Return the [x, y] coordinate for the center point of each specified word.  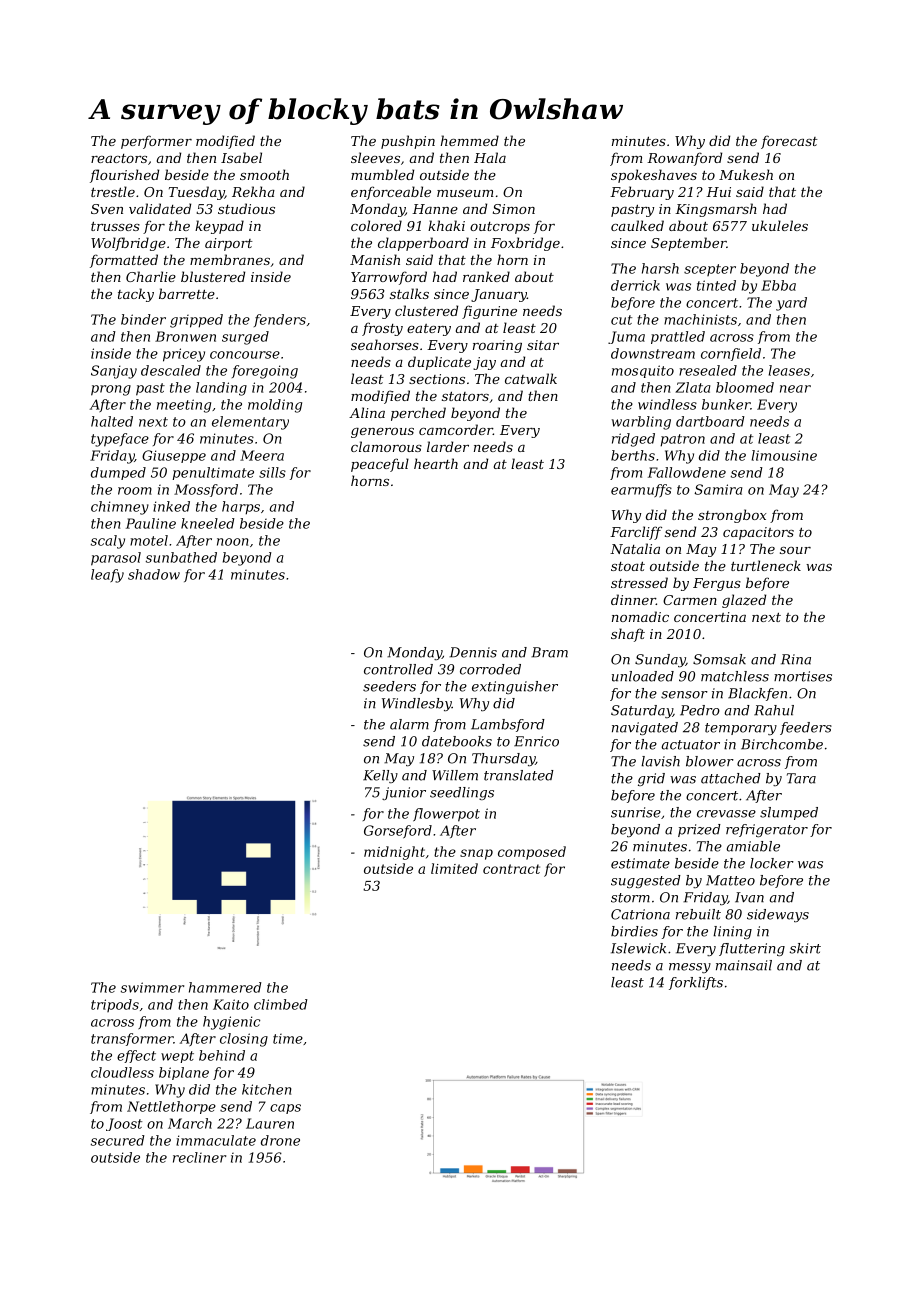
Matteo [730, 880]
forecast [789, 142]
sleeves [375, 157]
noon [233, 542]
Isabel [241, 157]
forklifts [696, 983]
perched [418, 414]
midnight [394, 853]
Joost [124, 1124]
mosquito [643, 371]
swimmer [152, 987]
